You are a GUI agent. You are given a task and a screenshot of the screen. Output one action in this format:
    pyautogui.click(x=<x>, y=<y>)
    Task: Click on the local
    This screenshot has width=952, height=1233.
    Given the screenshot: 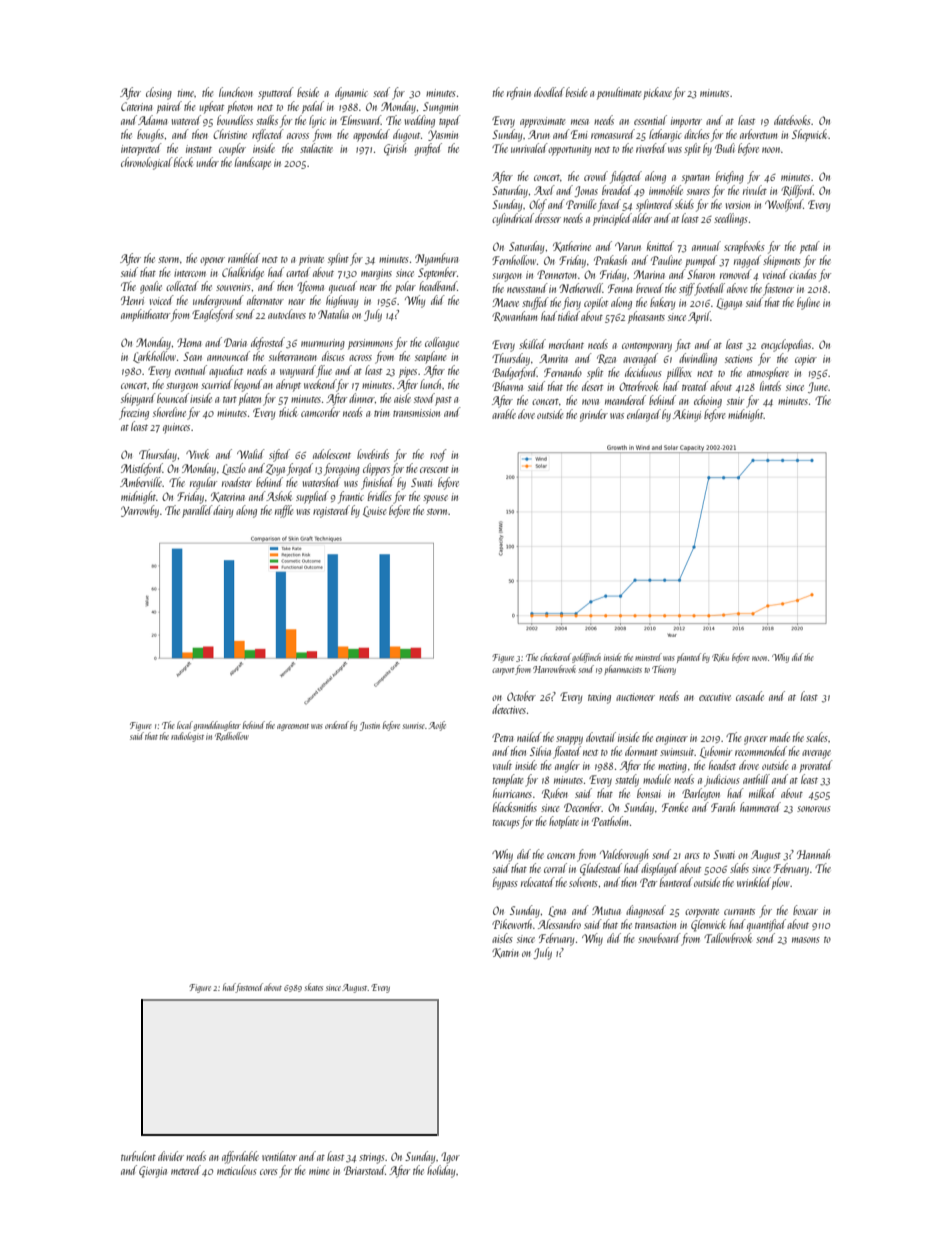 What is the action you would take?
    pyautogui.click(x=185, y=725)
